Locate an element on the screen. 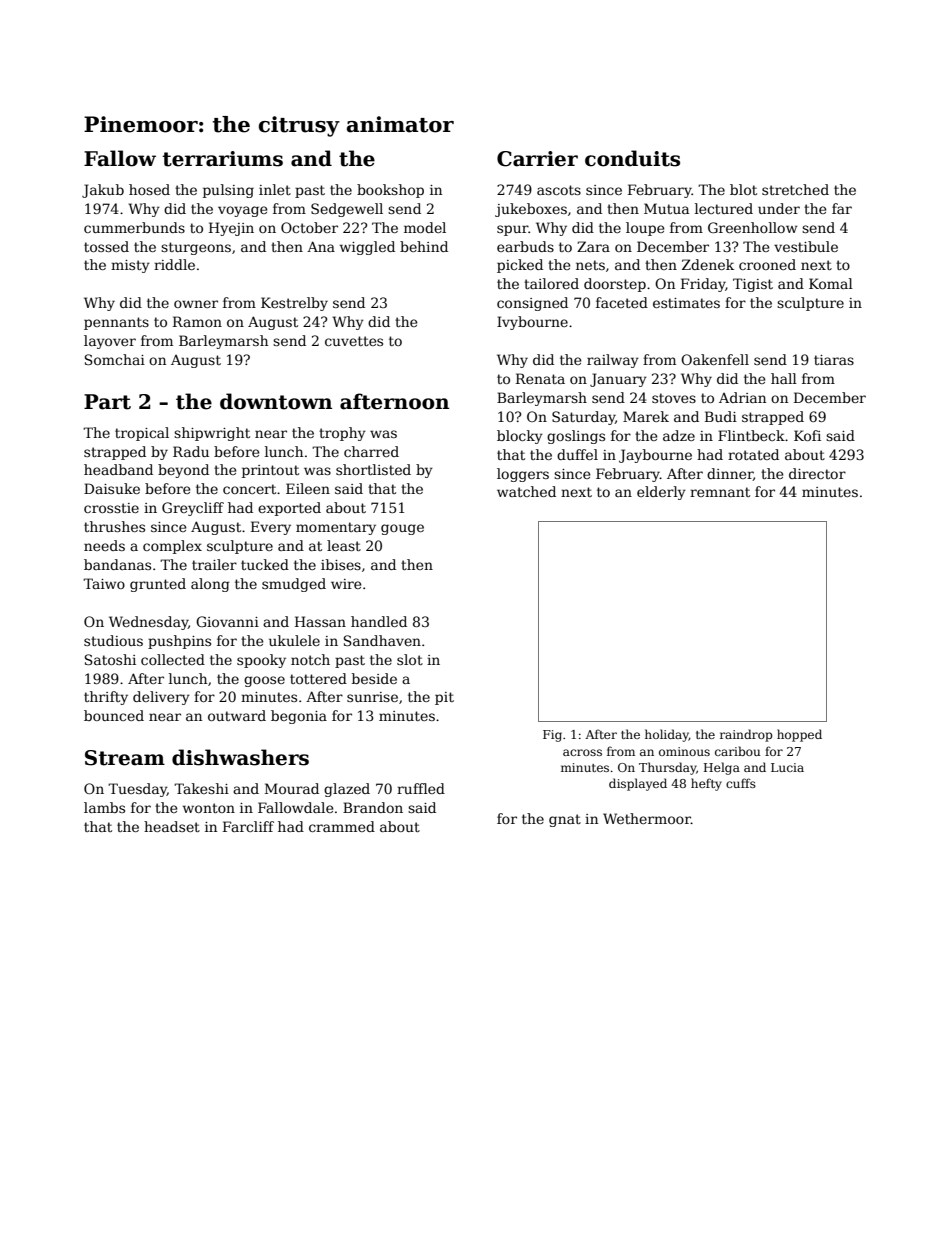 The height and width of the screenshot is (1233, 952). Jakub is located at coordinates (103, 191).
